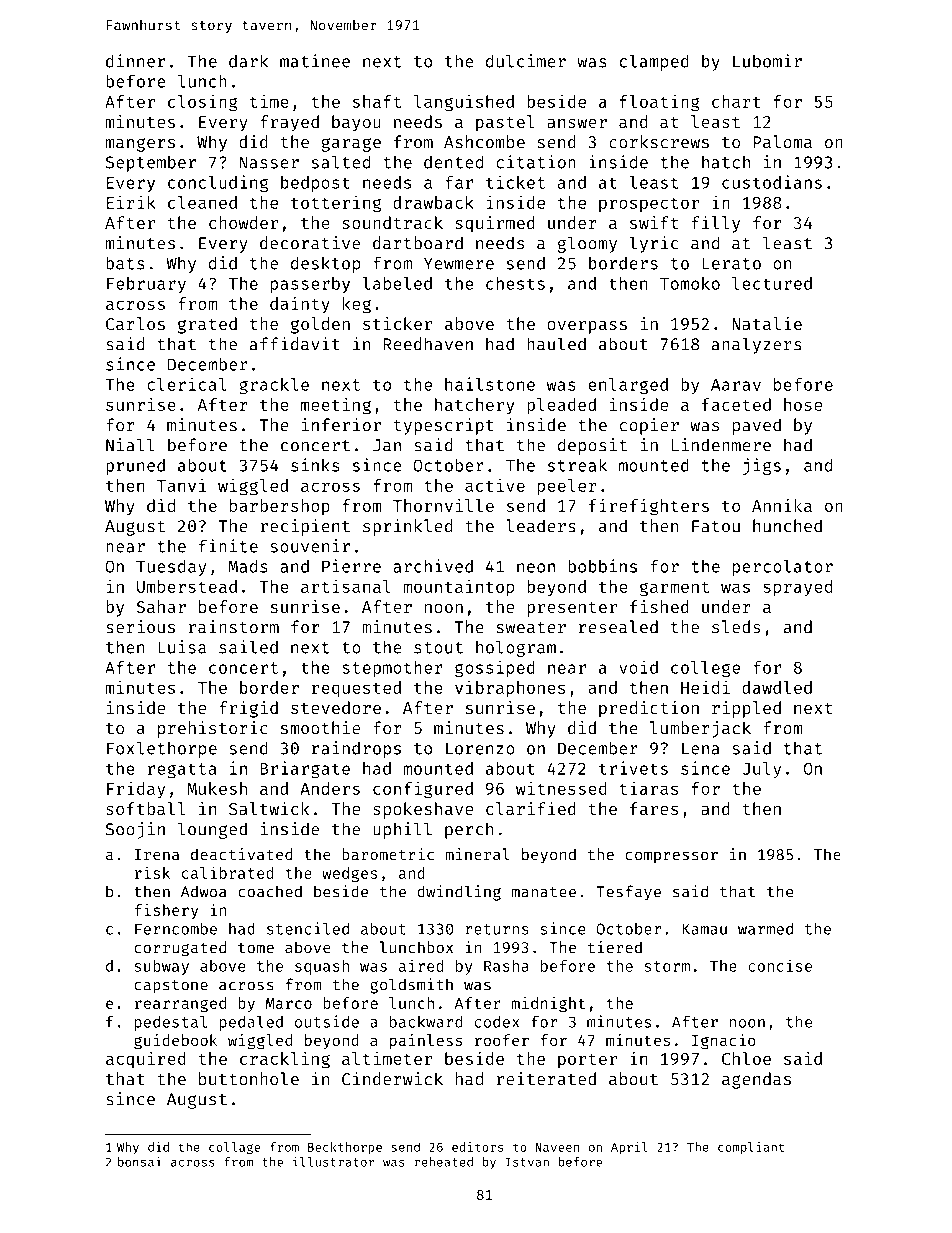  Describe the element at coordinates (213, 729) in the screenshot. I see `prehistoric` at that location.
